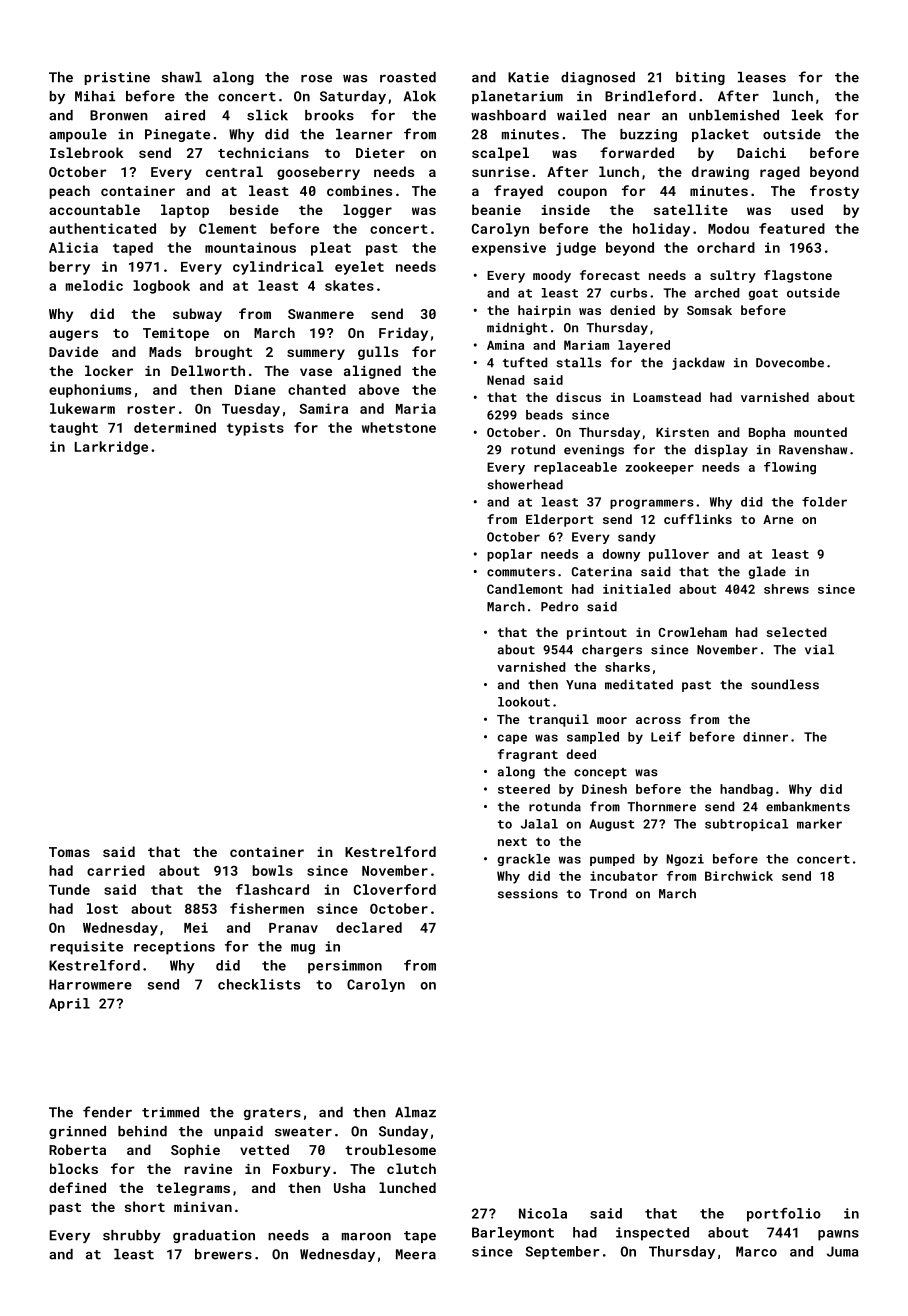  What do you see at coordinates (111, 448) in the screenshot?
I see `Larkridge` at bounding box center [111, 448].
